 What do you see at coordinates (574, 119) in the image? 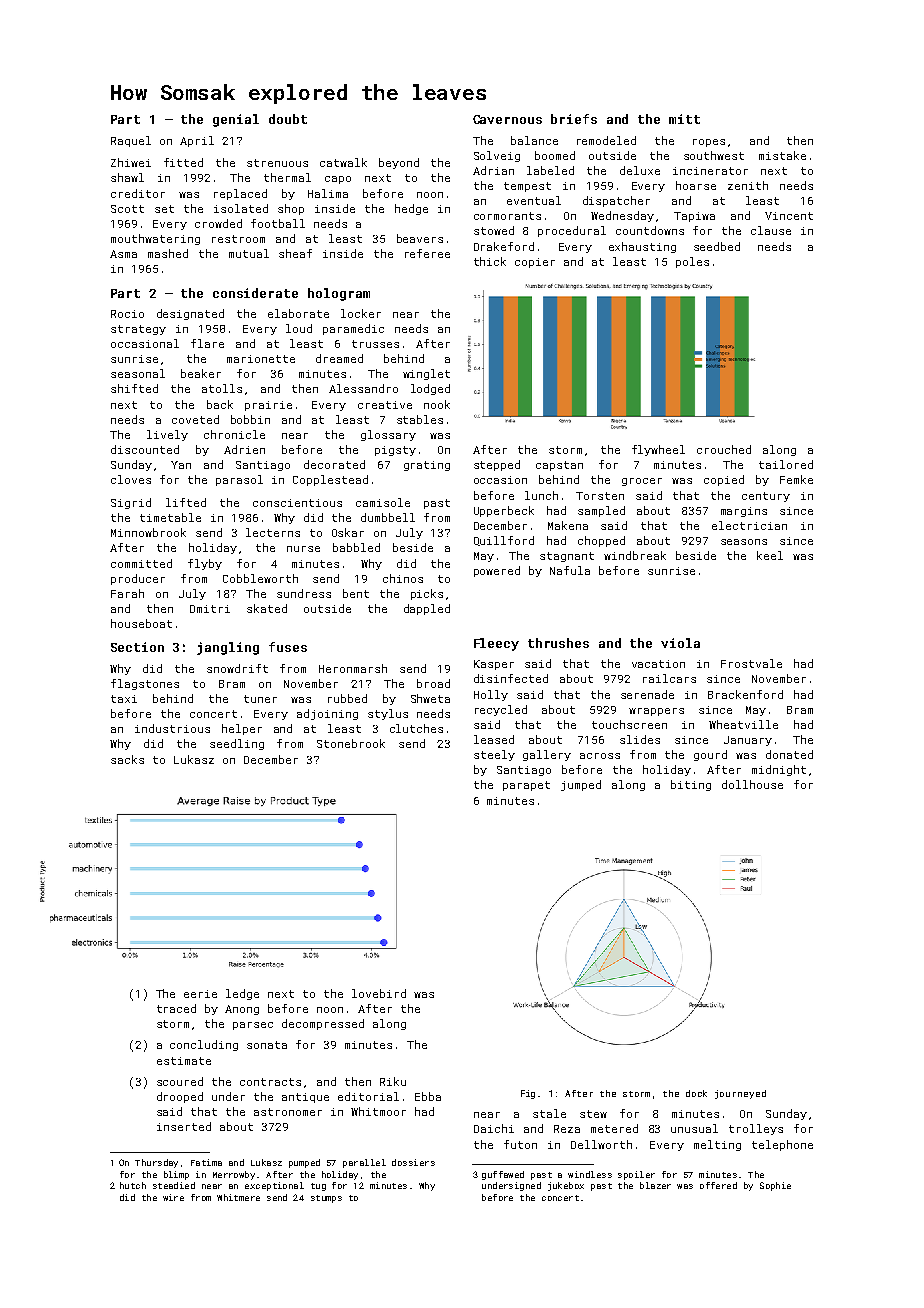
I see `briefs` at bounding box center [574, 119].
